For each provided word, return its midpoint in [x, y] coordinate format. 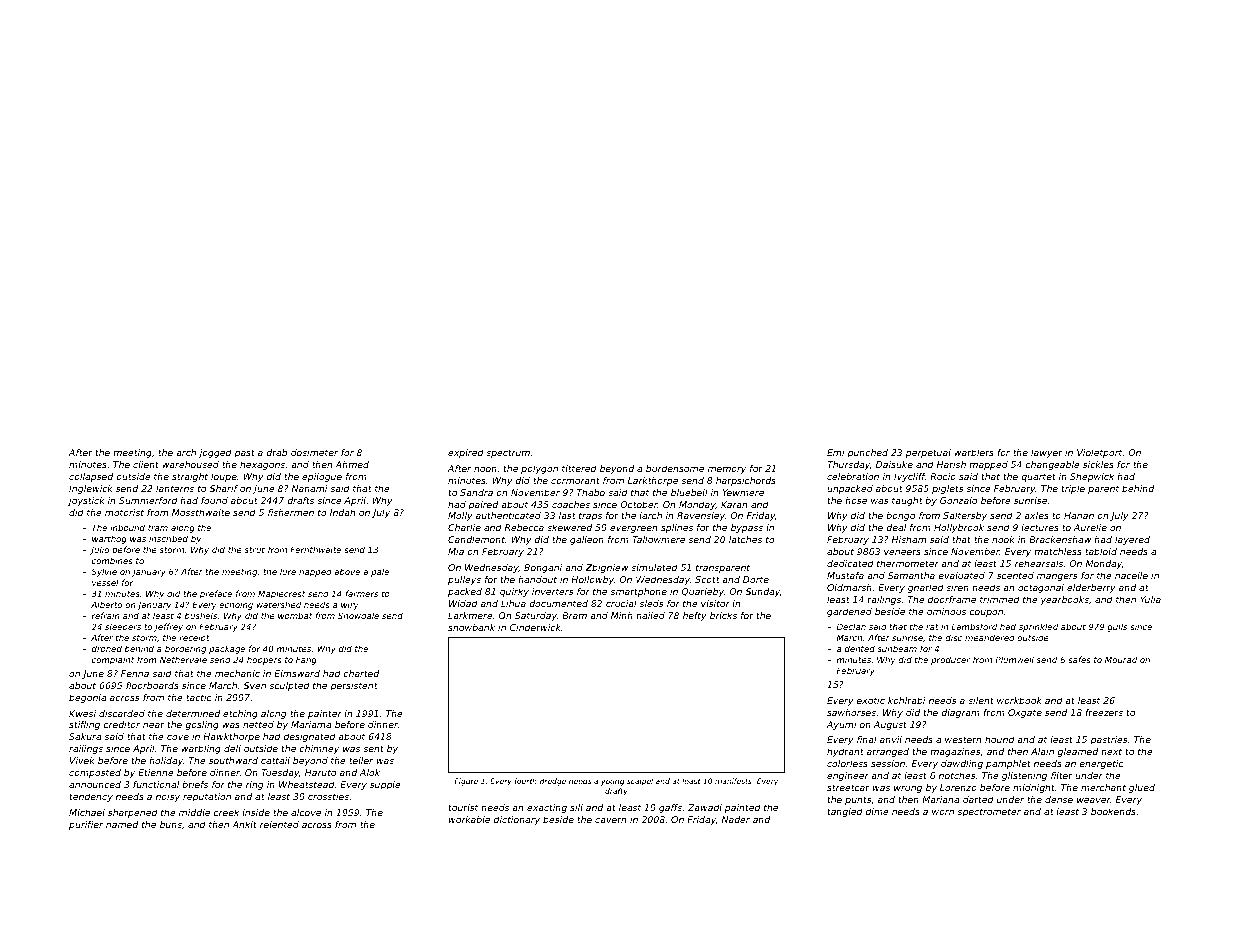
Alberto [106, 604]
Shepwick [1092, 477]
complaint [113, 660]
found [214, 500]
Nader [736, 819]
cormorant [575, 480]
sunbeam [897, 648]
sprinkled [1038, 627]
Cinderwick [535, 627]
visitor [715, 603]
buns [171, 824]
